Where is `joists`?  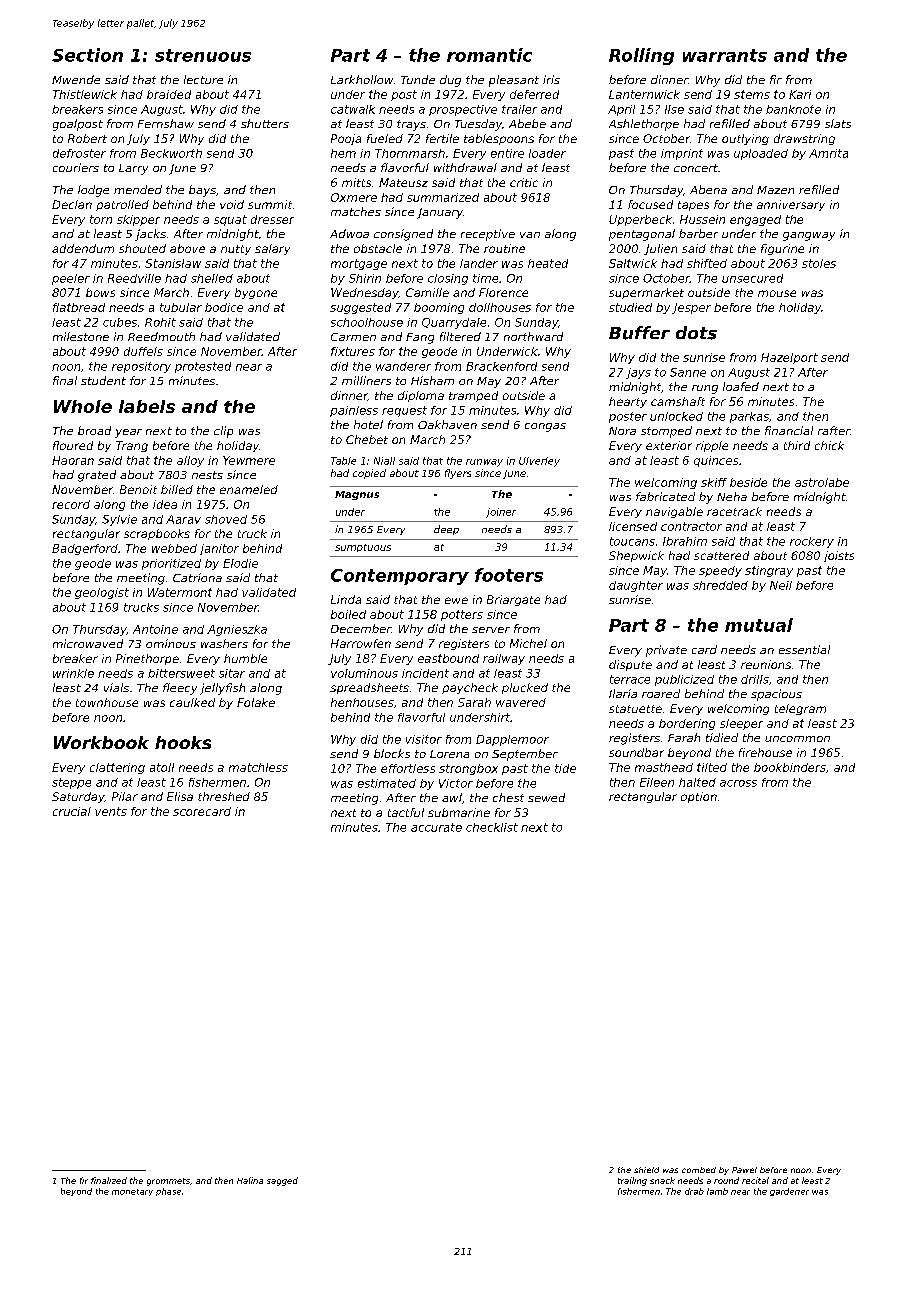
joists is located at coordinates (839, 556).
